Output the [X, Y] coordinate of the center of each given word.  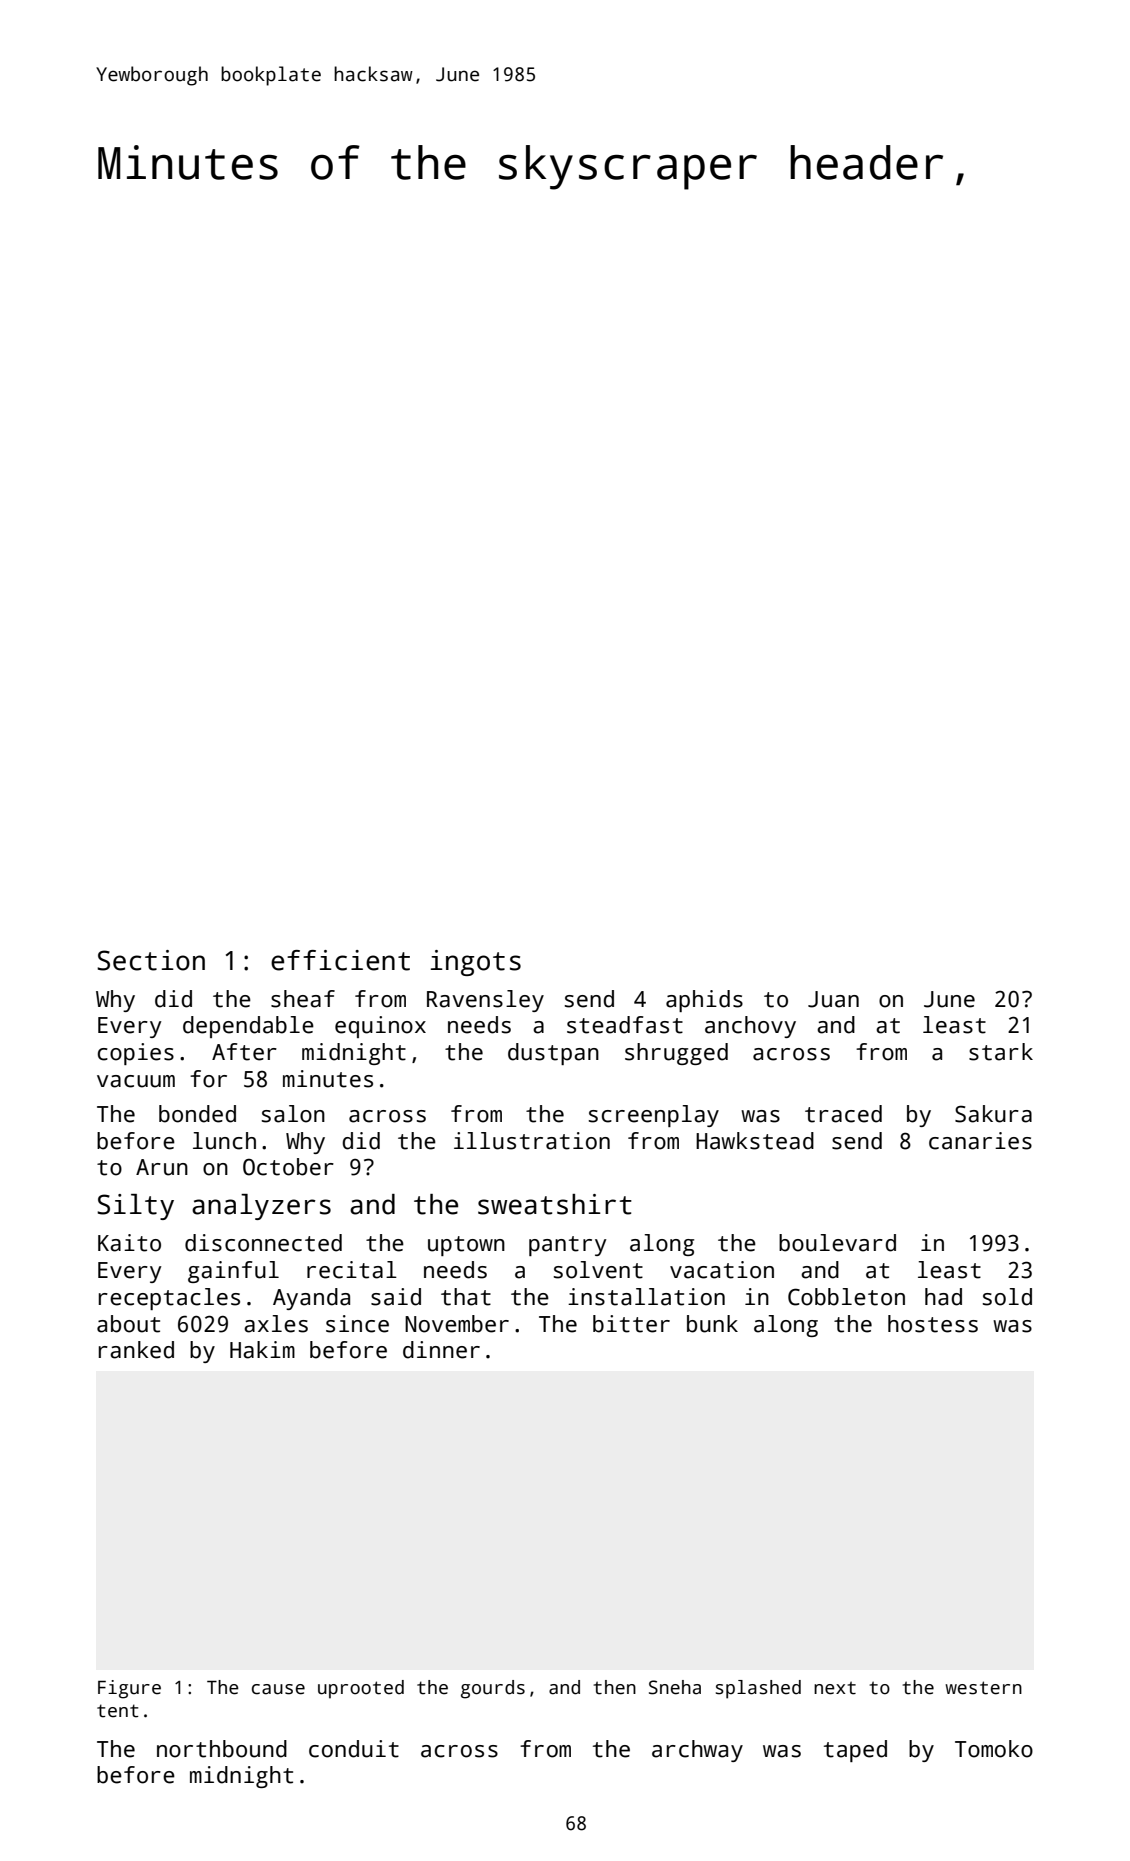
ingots [476, 963]
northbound [222, 1749]
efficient [340, 960]
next [835, 1688]
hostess [933, 1324]
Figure [129, 1689]
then [615, 1687]
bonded [197, 1114]
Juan [833, 999]
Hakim [262, 1350]
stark [1001, 1052]
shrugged [676, 1054]
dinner [441, 1350]
